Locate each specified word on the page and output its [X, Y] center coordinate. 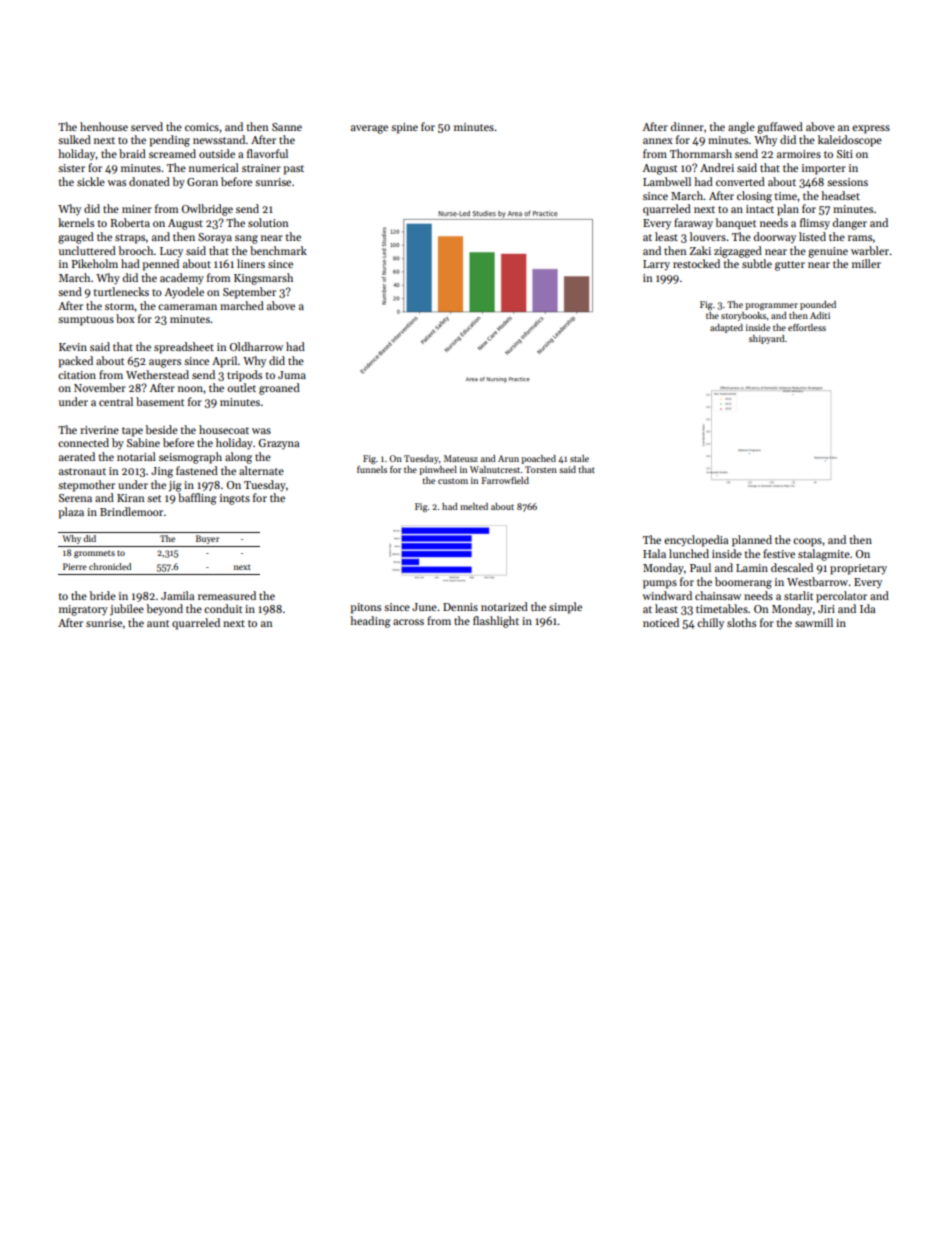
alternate [261, 470]
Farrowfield [505, 480]
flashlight [496, 622]
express [871, 129]
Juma [292, 375]
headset [840, 195]
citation [77, 375]
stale [579, 458]
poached [538, 459]
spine [404, 128]
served [147, 126]
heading [370, 622]
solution [268, 222]
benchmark [278, 250]
